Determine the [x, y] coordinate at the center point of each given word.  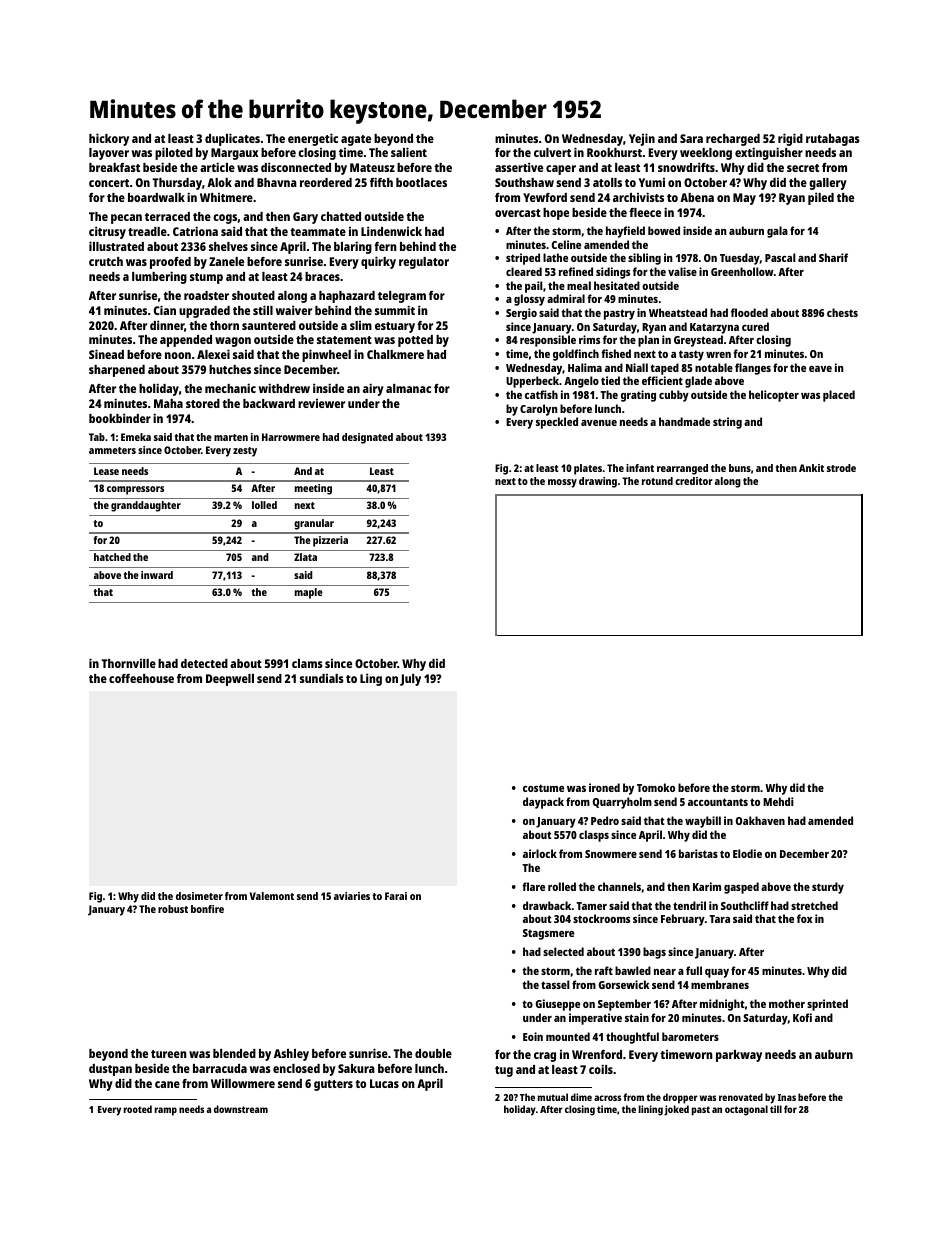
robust [173, 909]
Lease [106, 471]
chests [842, 312]
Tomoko [656, 787]
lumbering [159, 277]
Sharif [833, 257]
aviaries [352, 896]
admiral [566, 298]
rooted [138, 1109]
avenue [599, 423]
